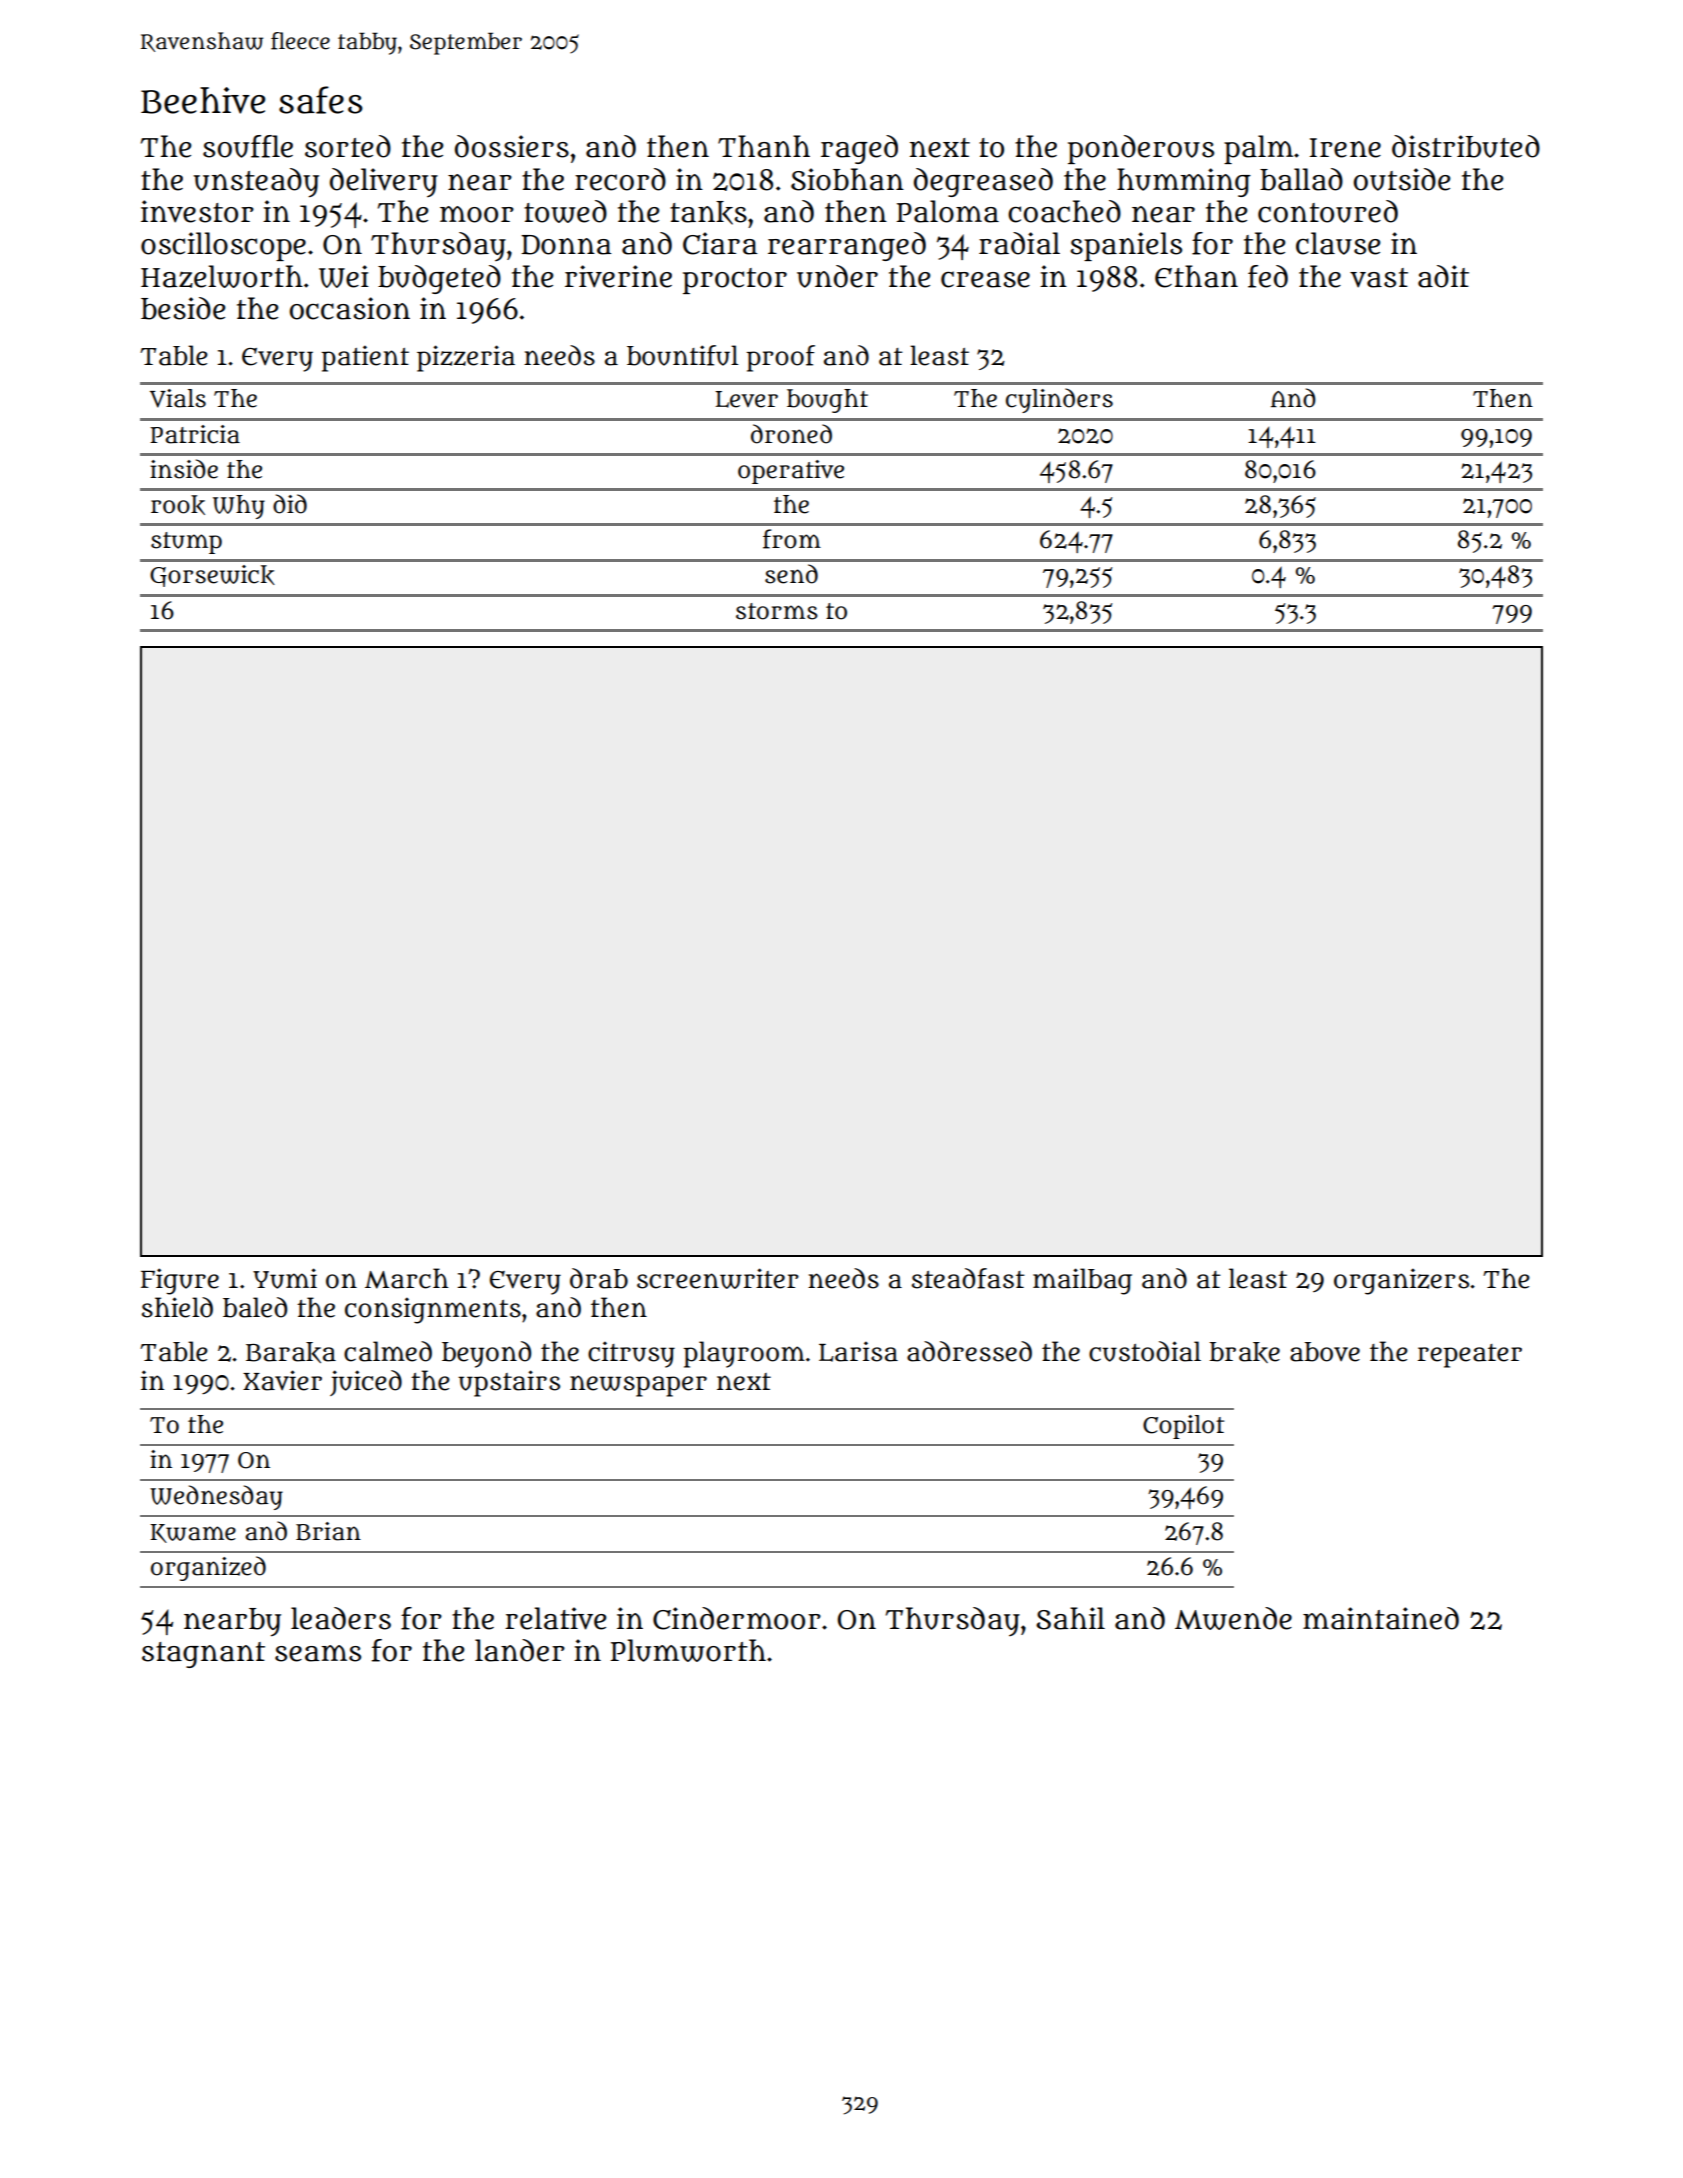 The height and width of the page is (2178, 1683). Describe the element at coordinates (180, 1281) in the page. I see `Figure` at that location.
